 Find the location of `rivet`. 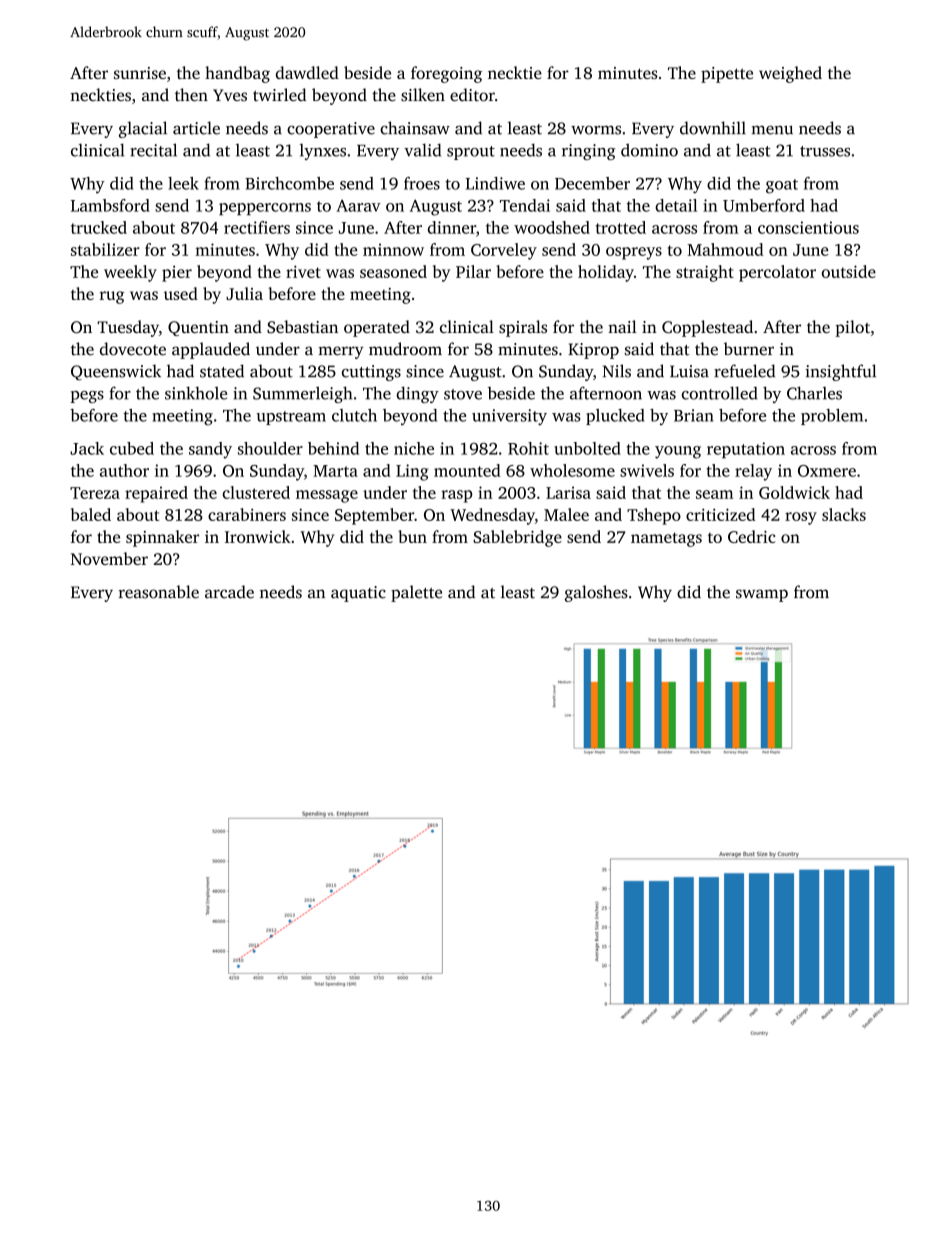

rivet is located at coordinates (303, 271).
